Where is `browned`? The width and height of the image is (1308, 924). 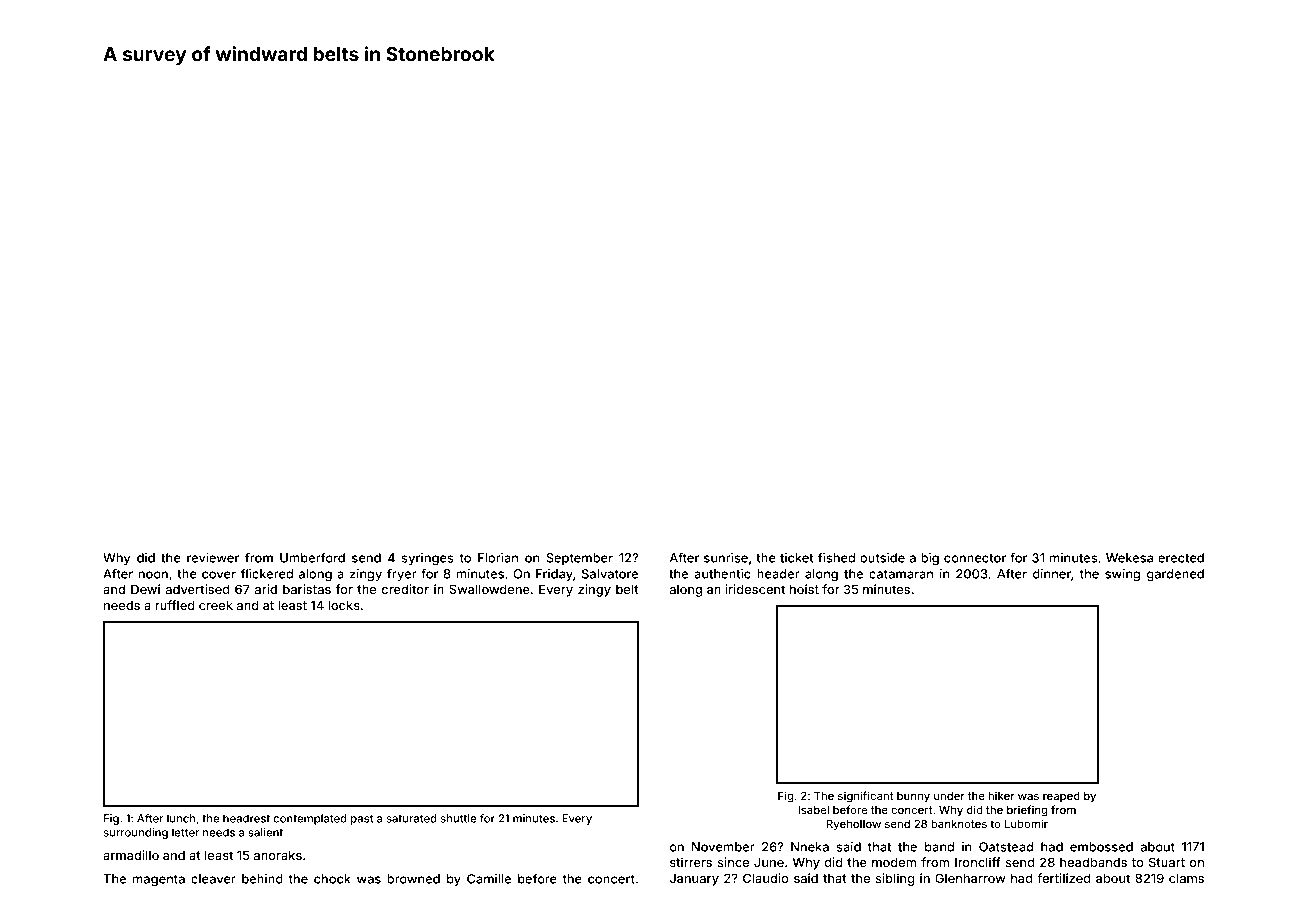 browned is located at coordinates (413, 879).
